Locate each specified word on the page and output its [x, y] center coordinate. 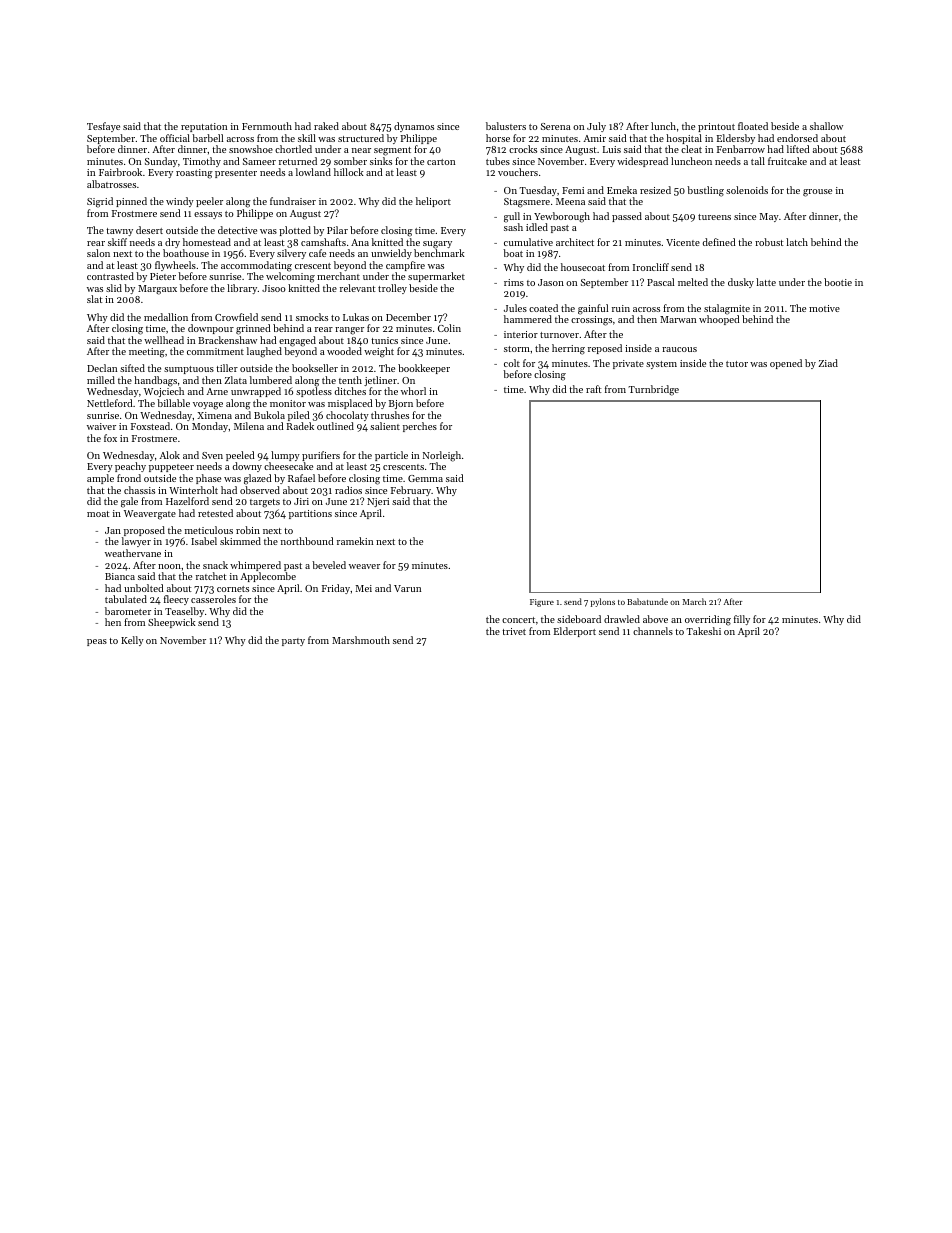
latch [797, 242]
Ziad [828, 363]
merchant [338, 276]
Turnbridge [653, 390]
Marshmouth [361, 640]
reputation [204, 127]
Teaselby [184, 612]
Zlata [235, 380]
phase [208, 479]
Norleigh [442, 457]
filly [742, 620]
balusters [506, 126]
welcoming [290, 277]
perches [420, 427]
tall [758, 161]
